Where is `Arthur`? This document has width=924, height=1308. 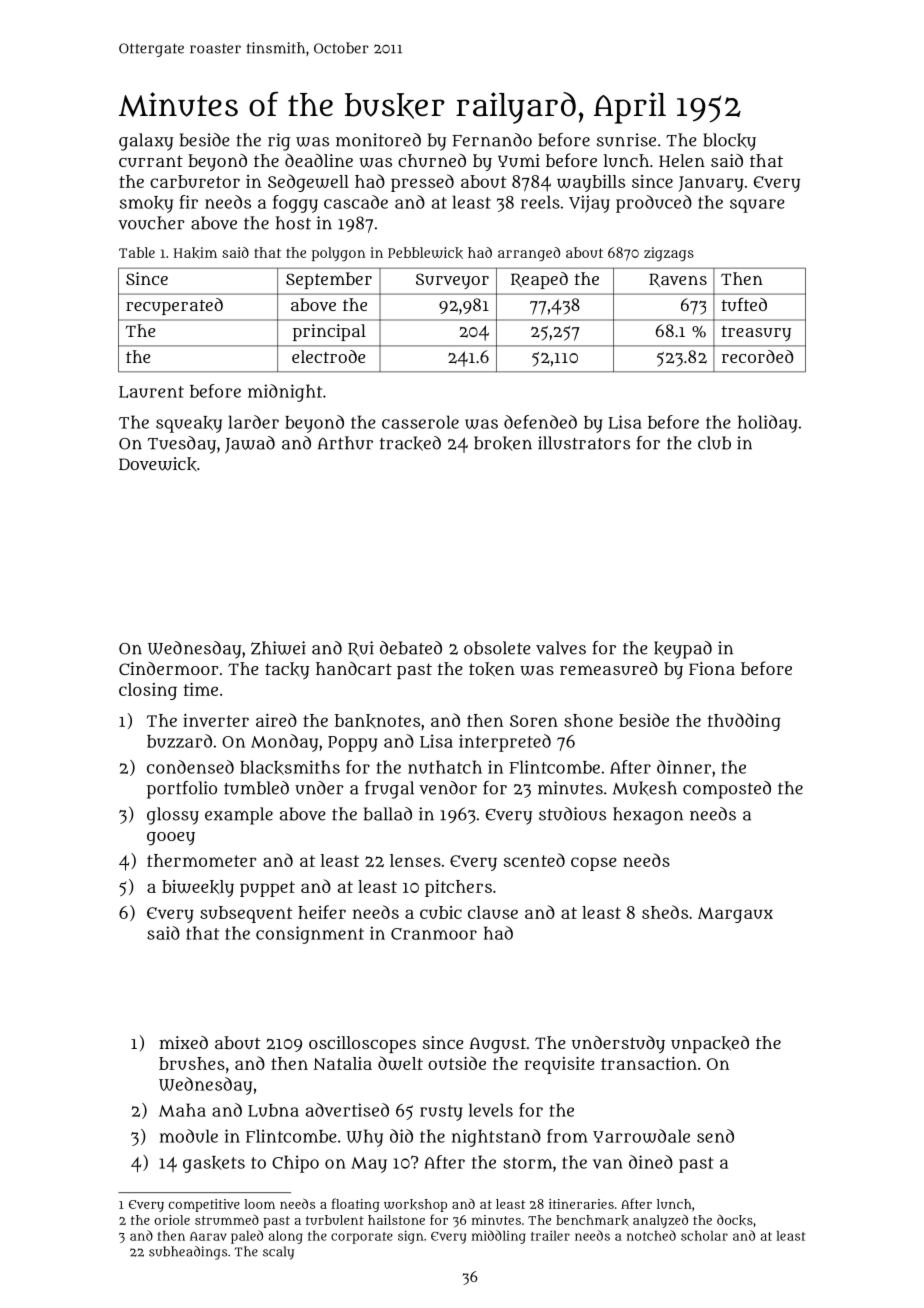
Arthur is located at coordinates (345, 443).
